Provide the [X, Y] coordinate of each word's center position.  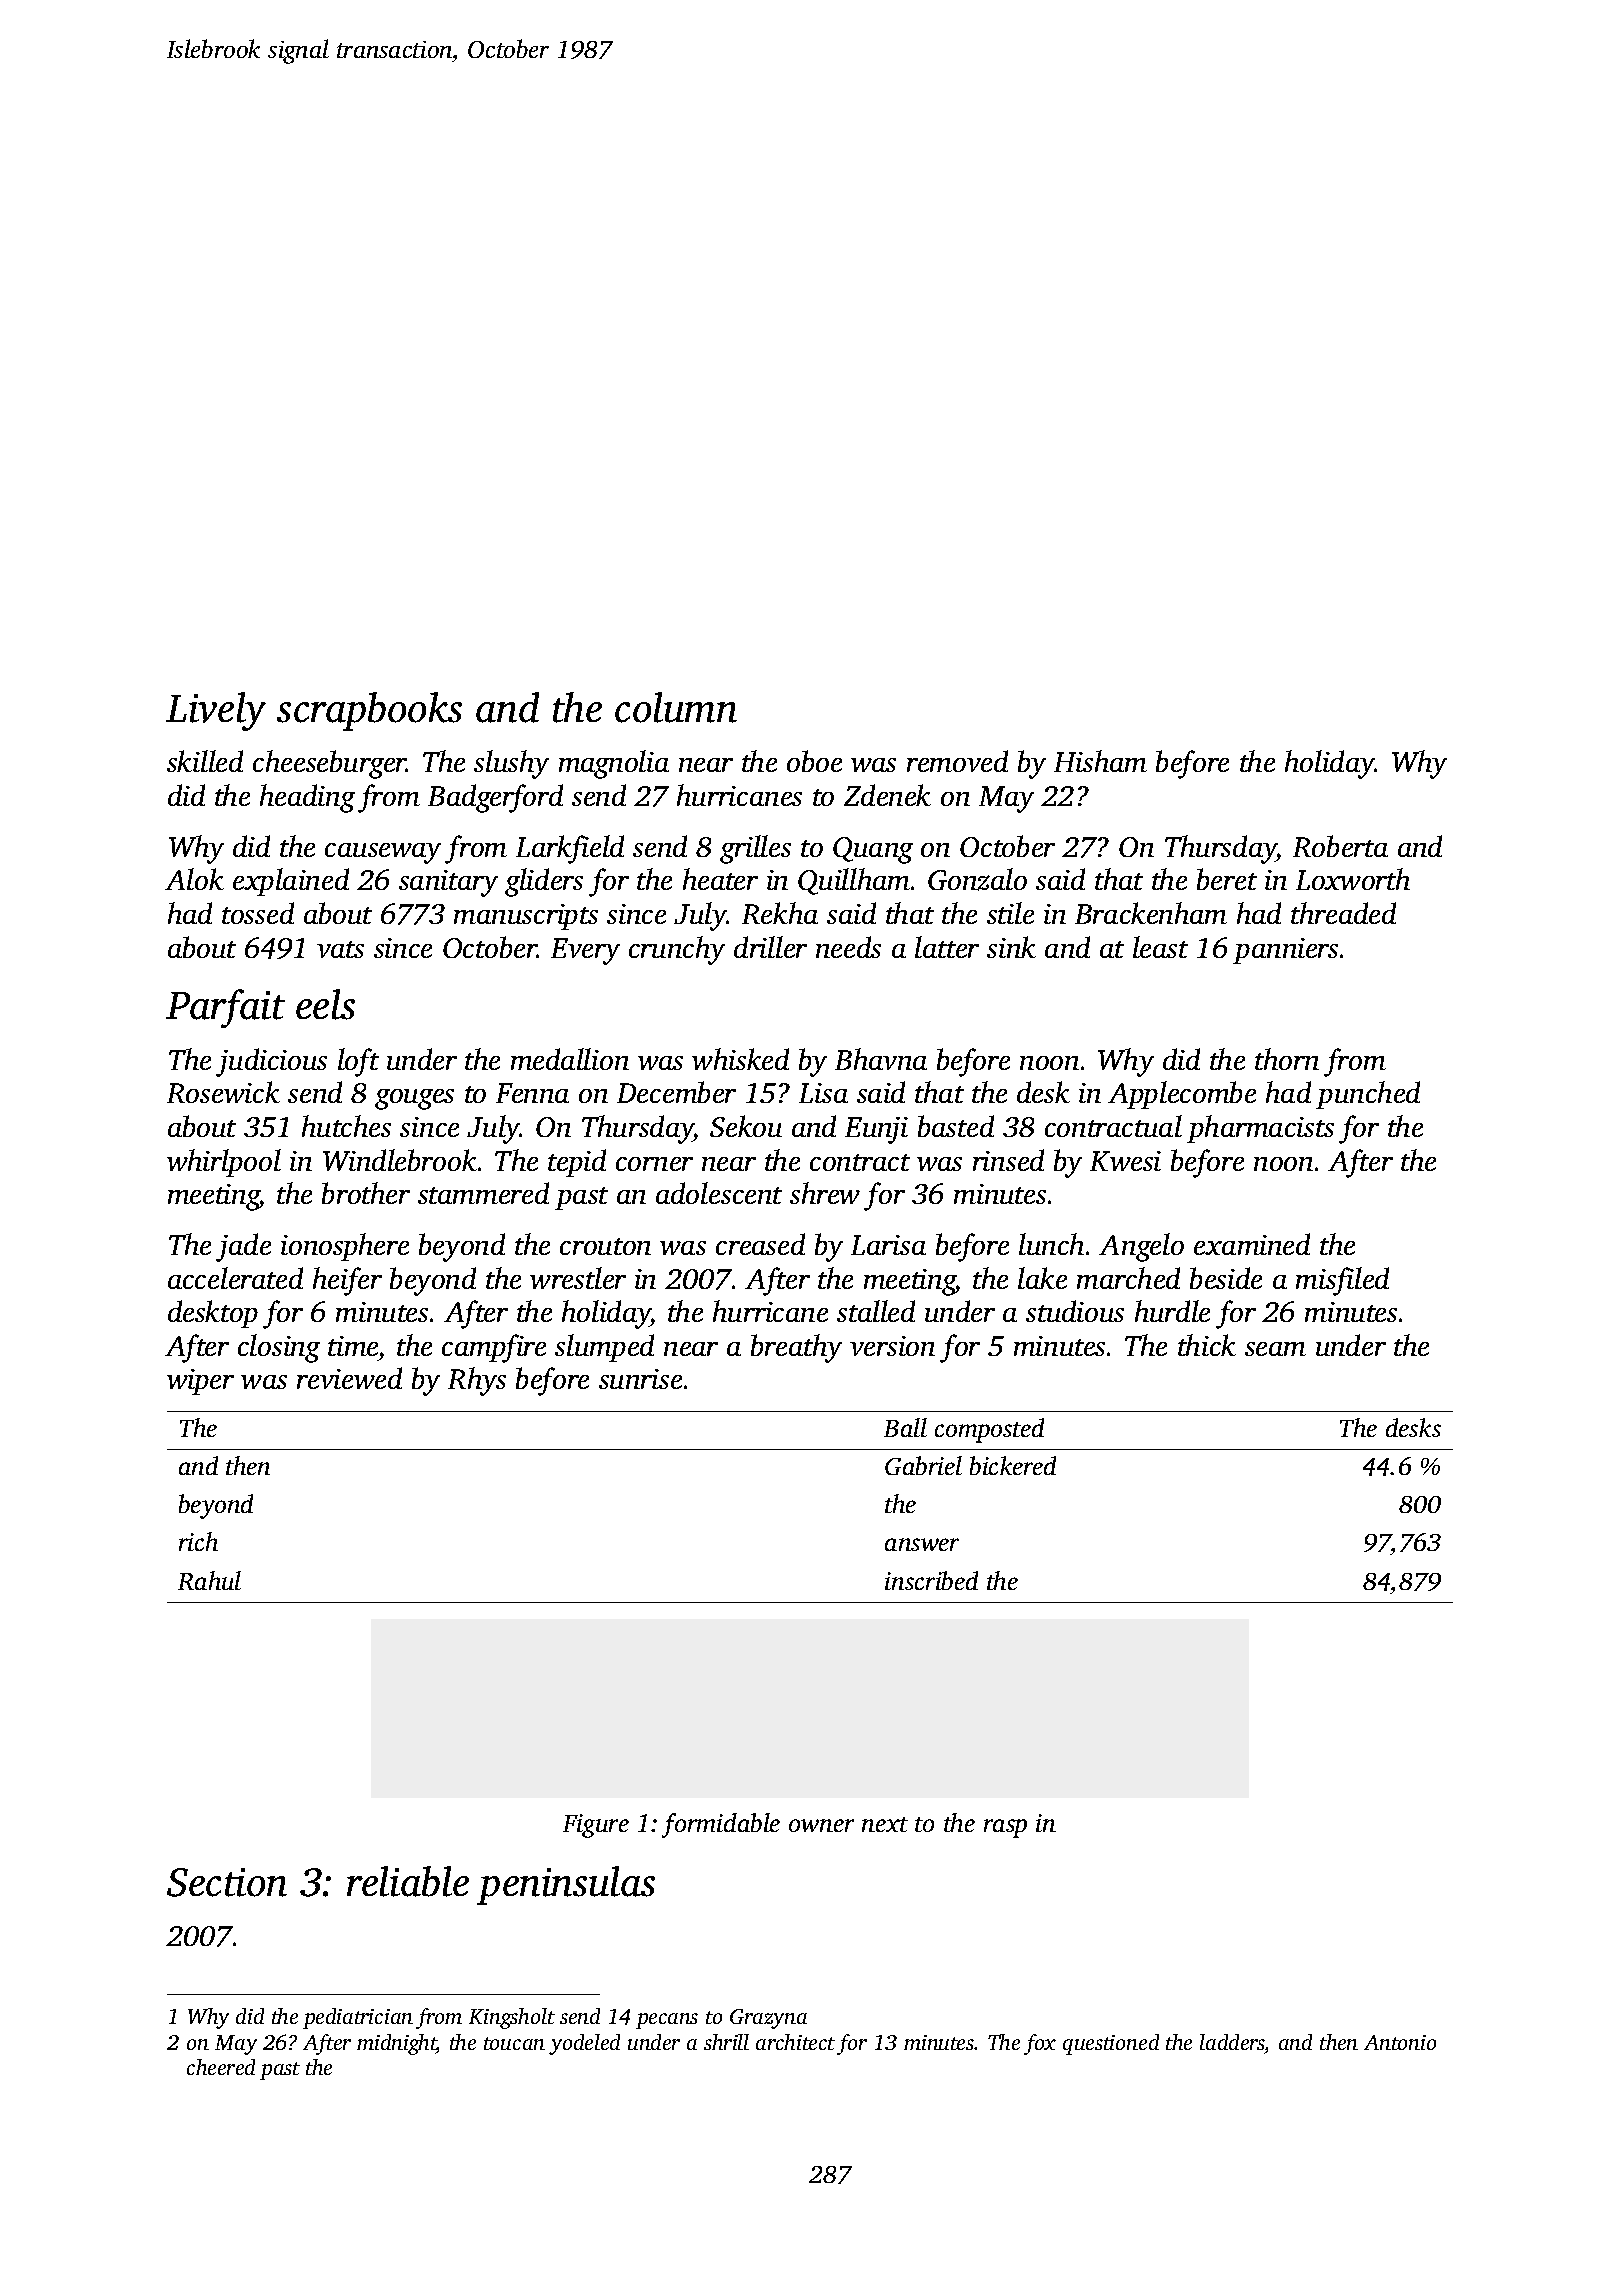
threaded [1343, 913]
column [676, 707]
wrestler [578, 1278]
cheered [221, 2067]
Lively [216, 711]
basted [956, 1126]
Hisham [1100, 761]
